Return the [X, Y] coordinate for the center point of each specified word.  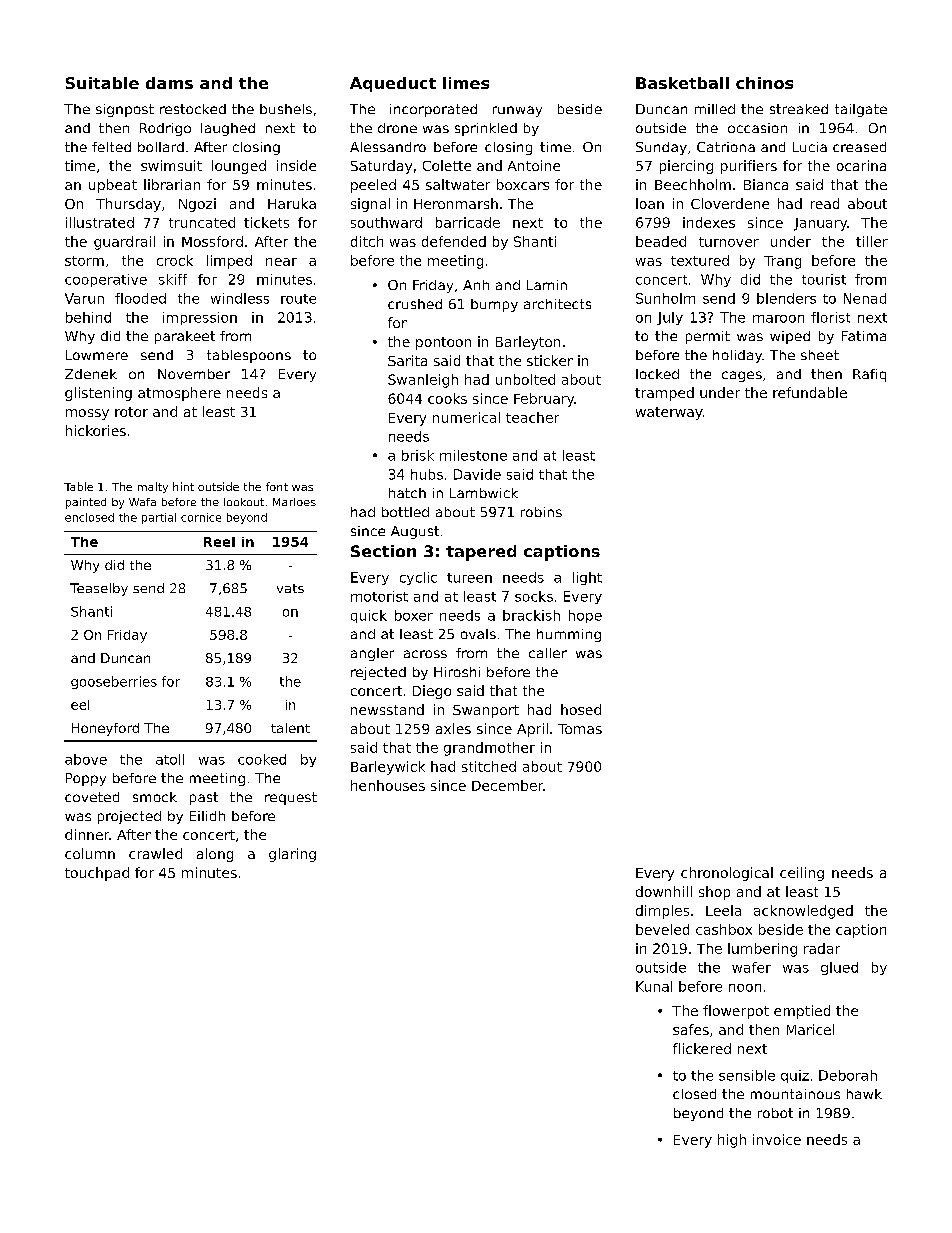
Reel [219, 542]
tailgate [861, 110]
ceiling [802, 874]
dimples [662, 912]
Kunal [654, 986]
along [215, 855]
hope [585, 616]
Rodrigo [165, 129]
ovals [478, 634]
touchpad [97, 874]
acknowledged [803, 912]
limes [466, 83]
